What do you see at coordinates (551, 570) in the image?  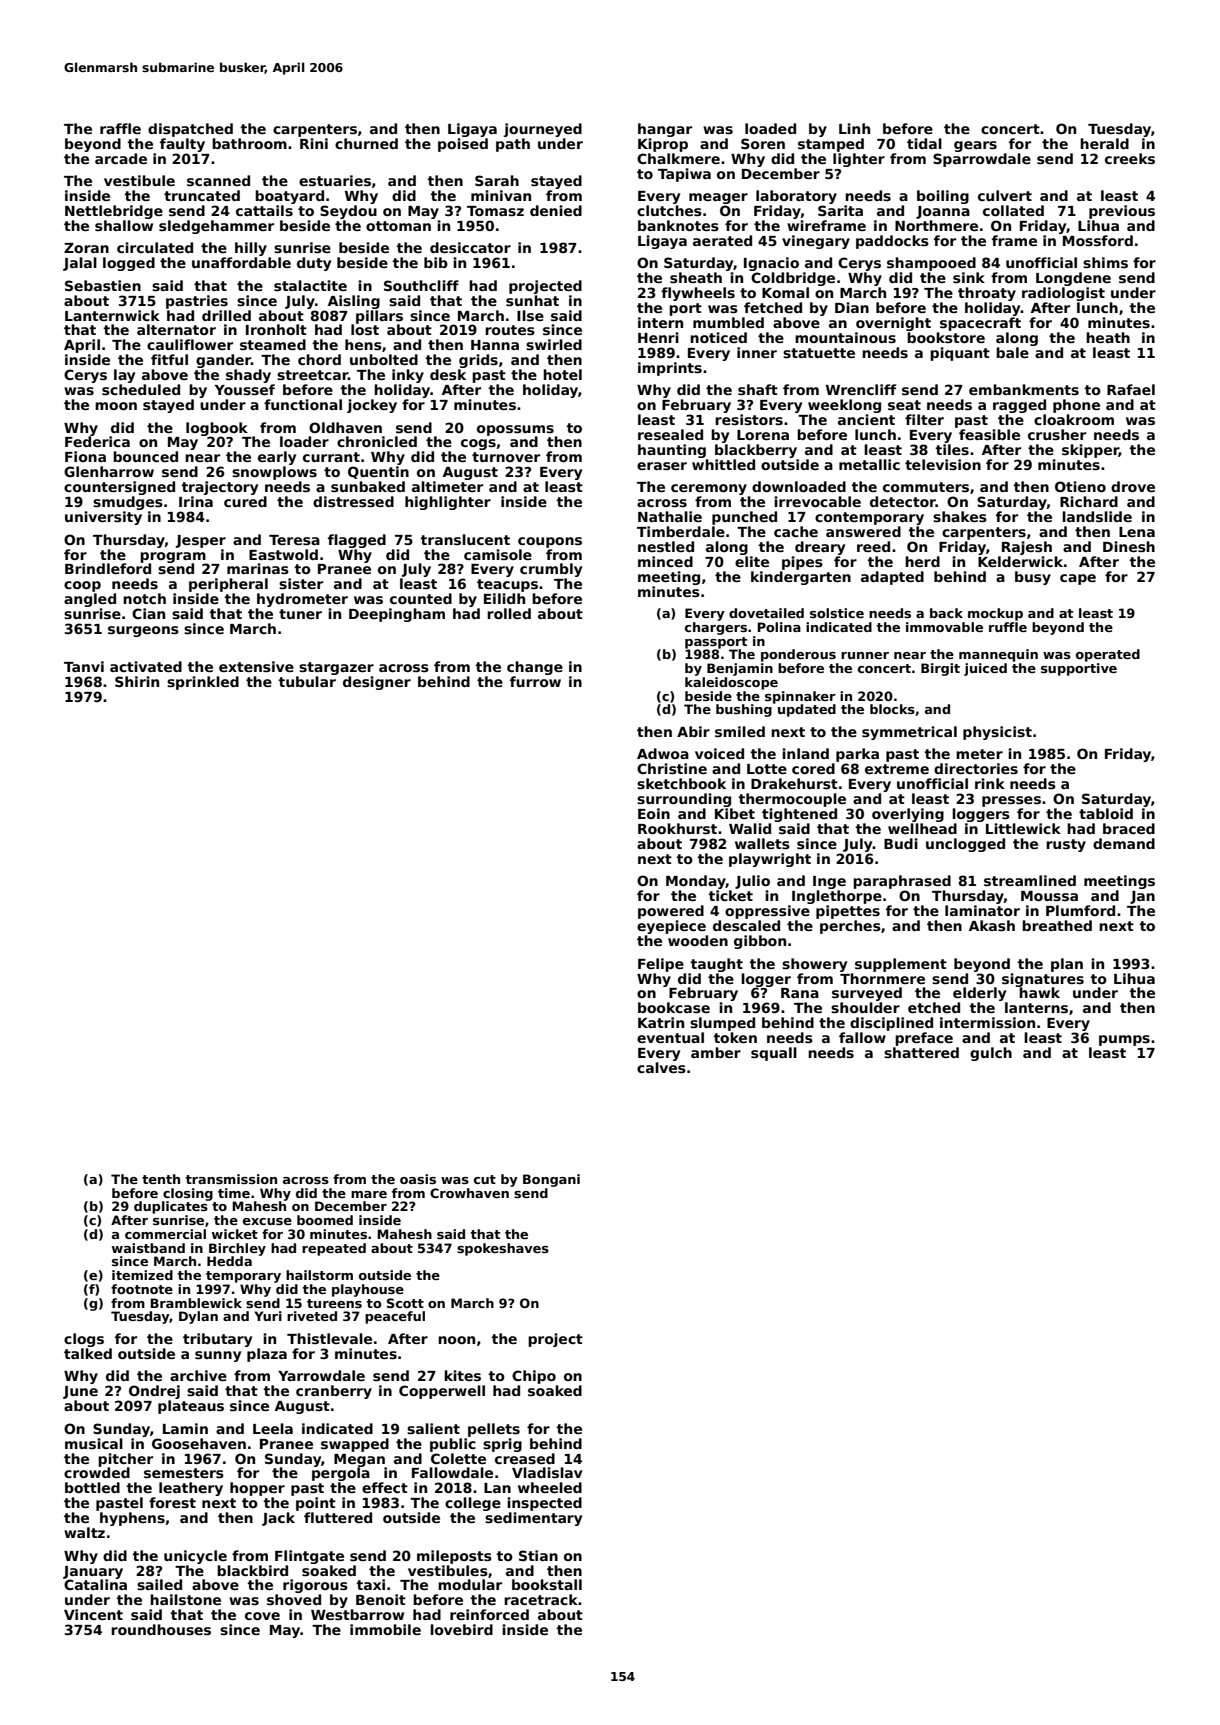 I see `crumbly` at bounding box center [551, 570].
